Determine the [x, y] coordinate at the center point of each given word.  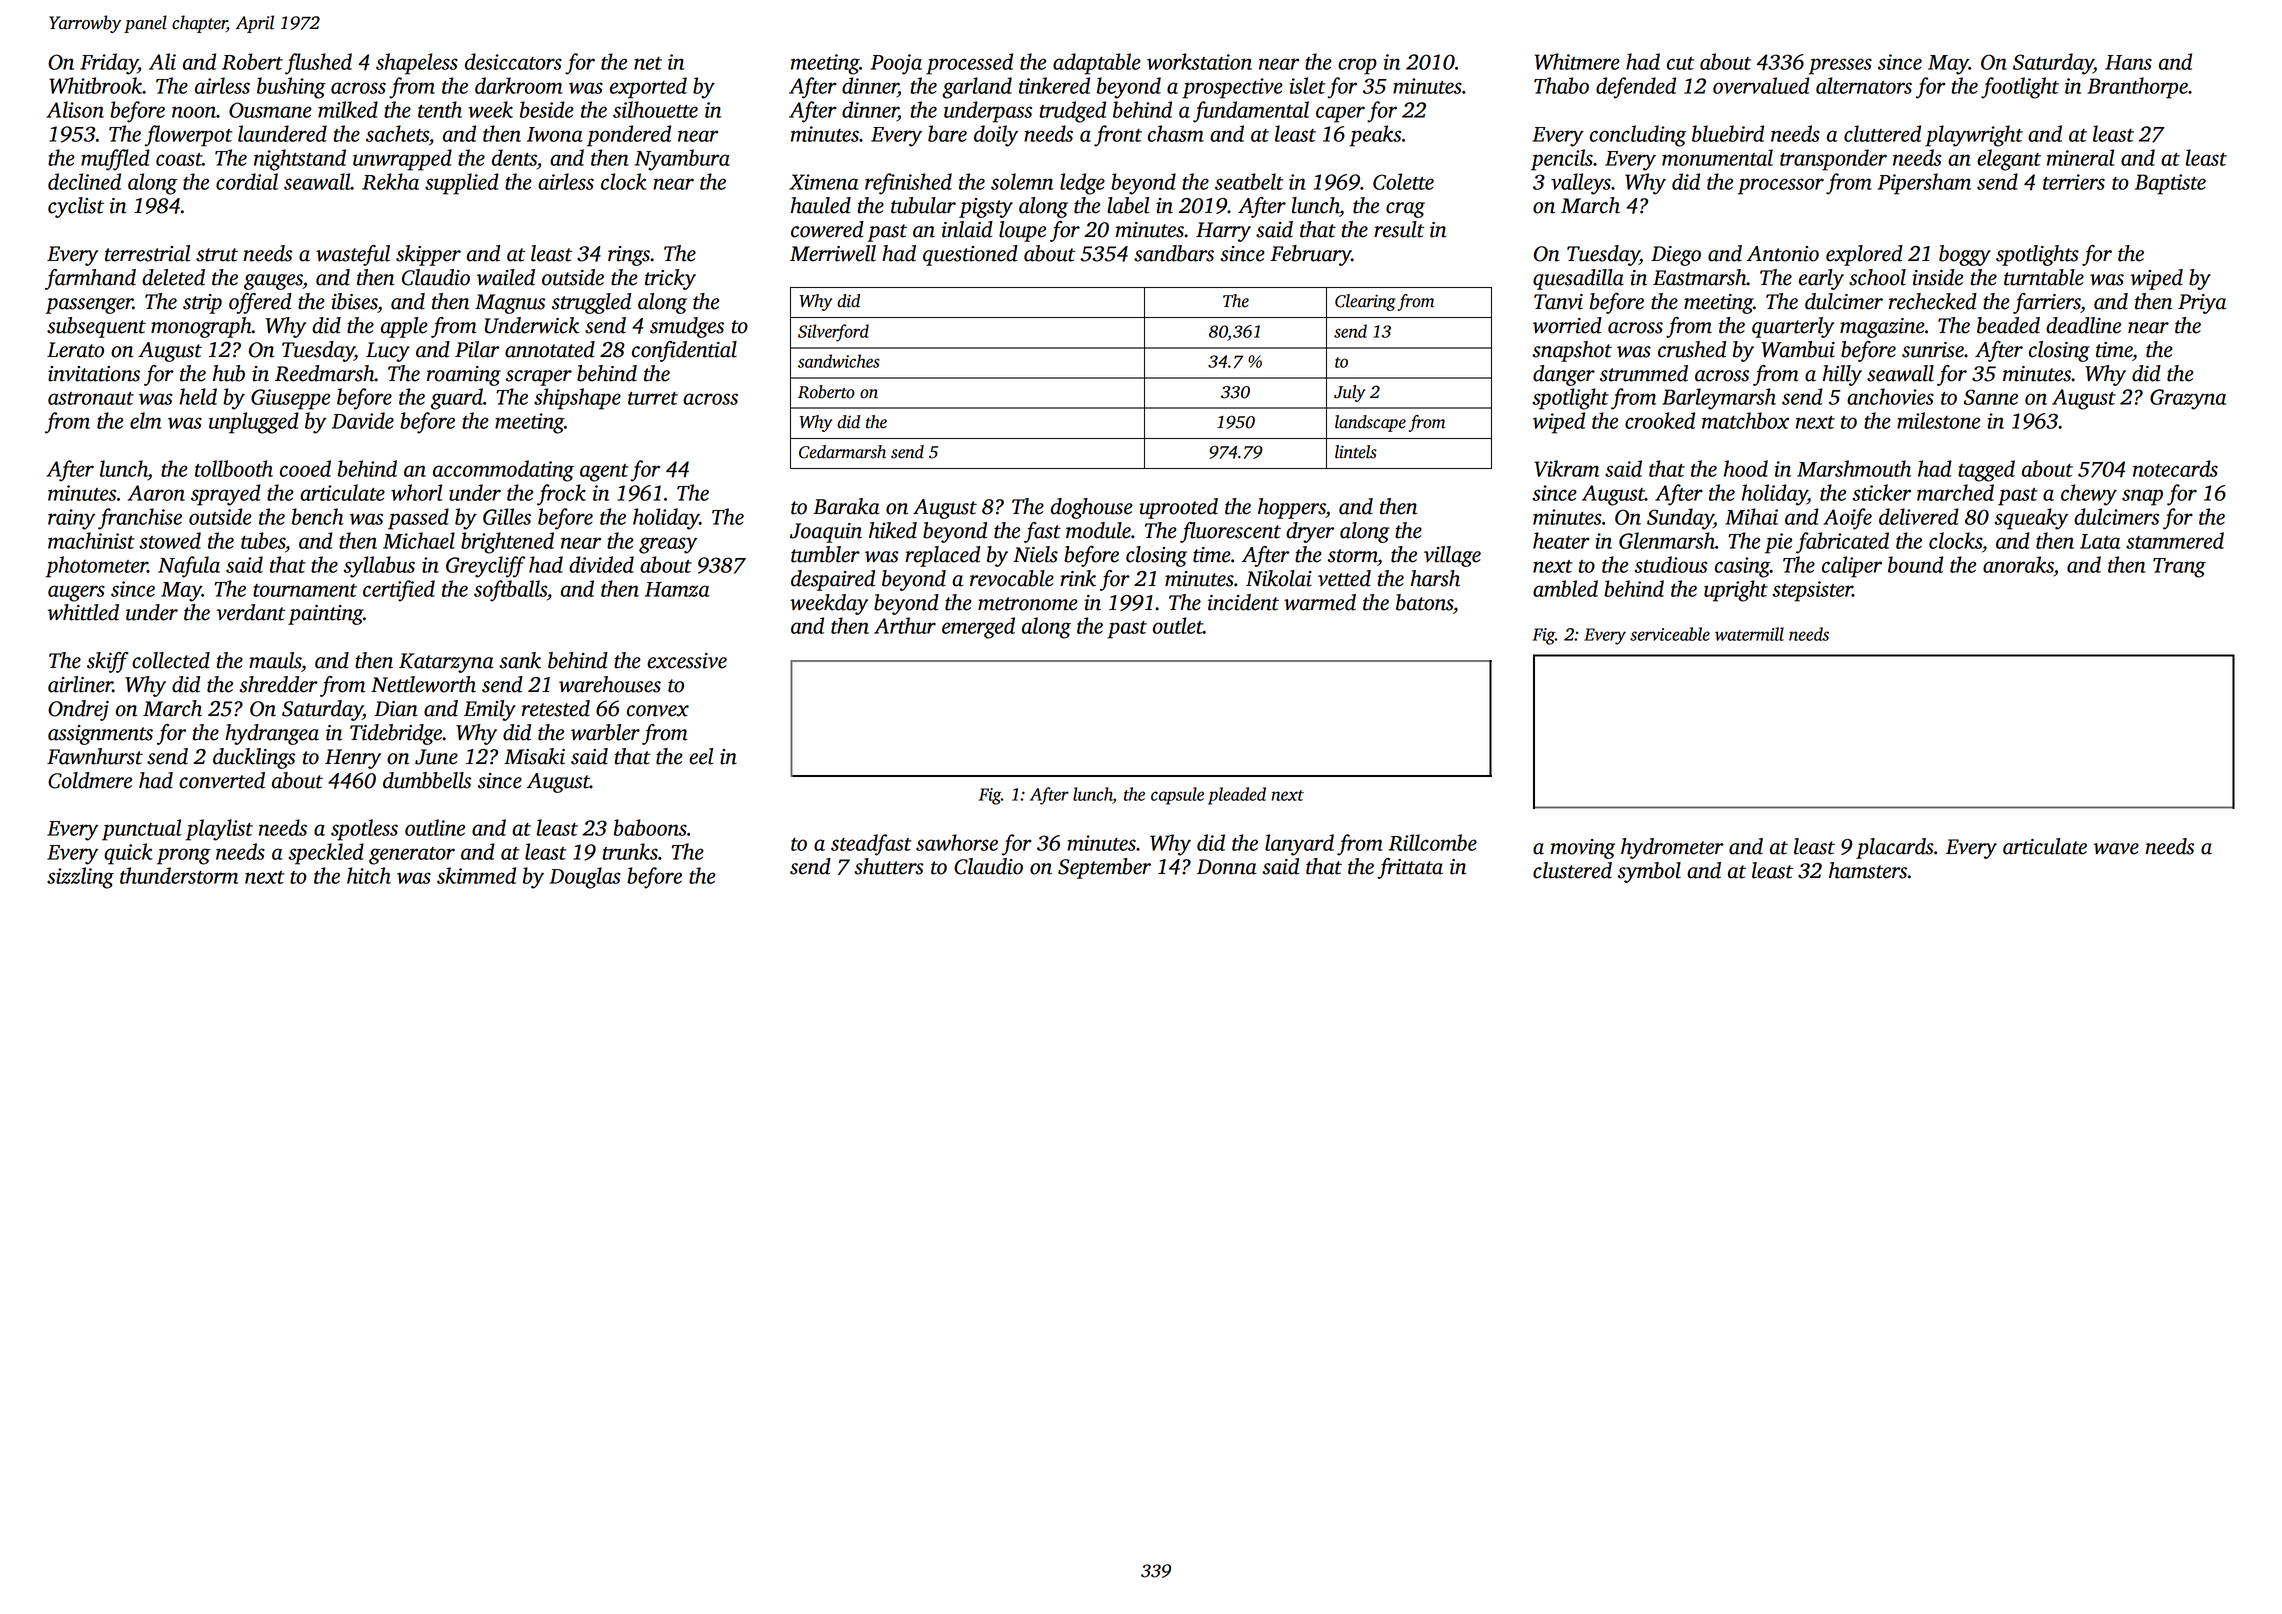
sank [520, 660]
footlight [2020, 88]
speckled [326, 854]
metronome [1028, 604]
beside [547, 109]
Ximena [823, 182]
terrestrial [147, 253]
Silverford [833, 333]
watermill [1749, 634]
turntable [2044, 277]
